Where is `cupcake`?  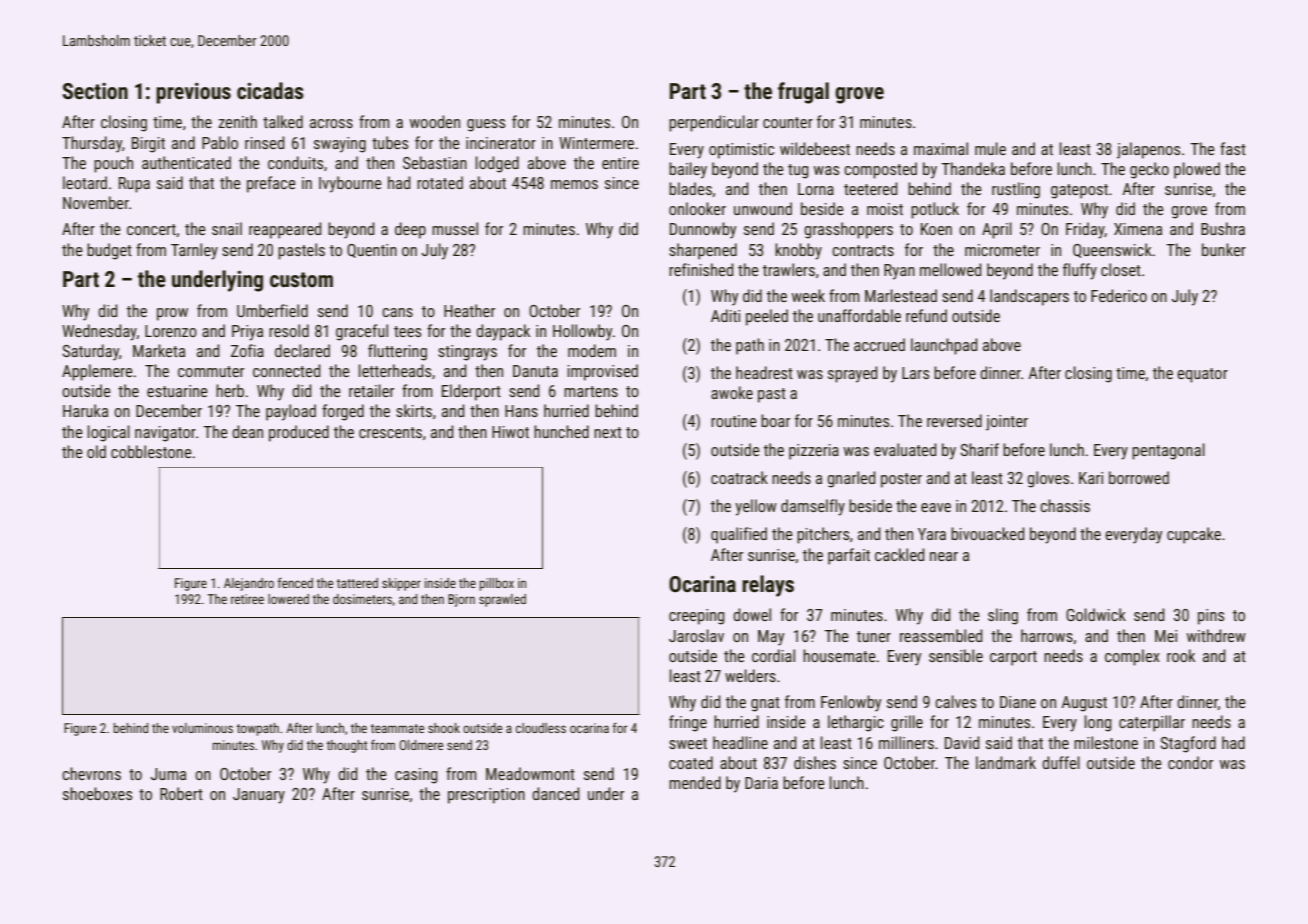 cupcake is located at coordinates (1194, 535).
